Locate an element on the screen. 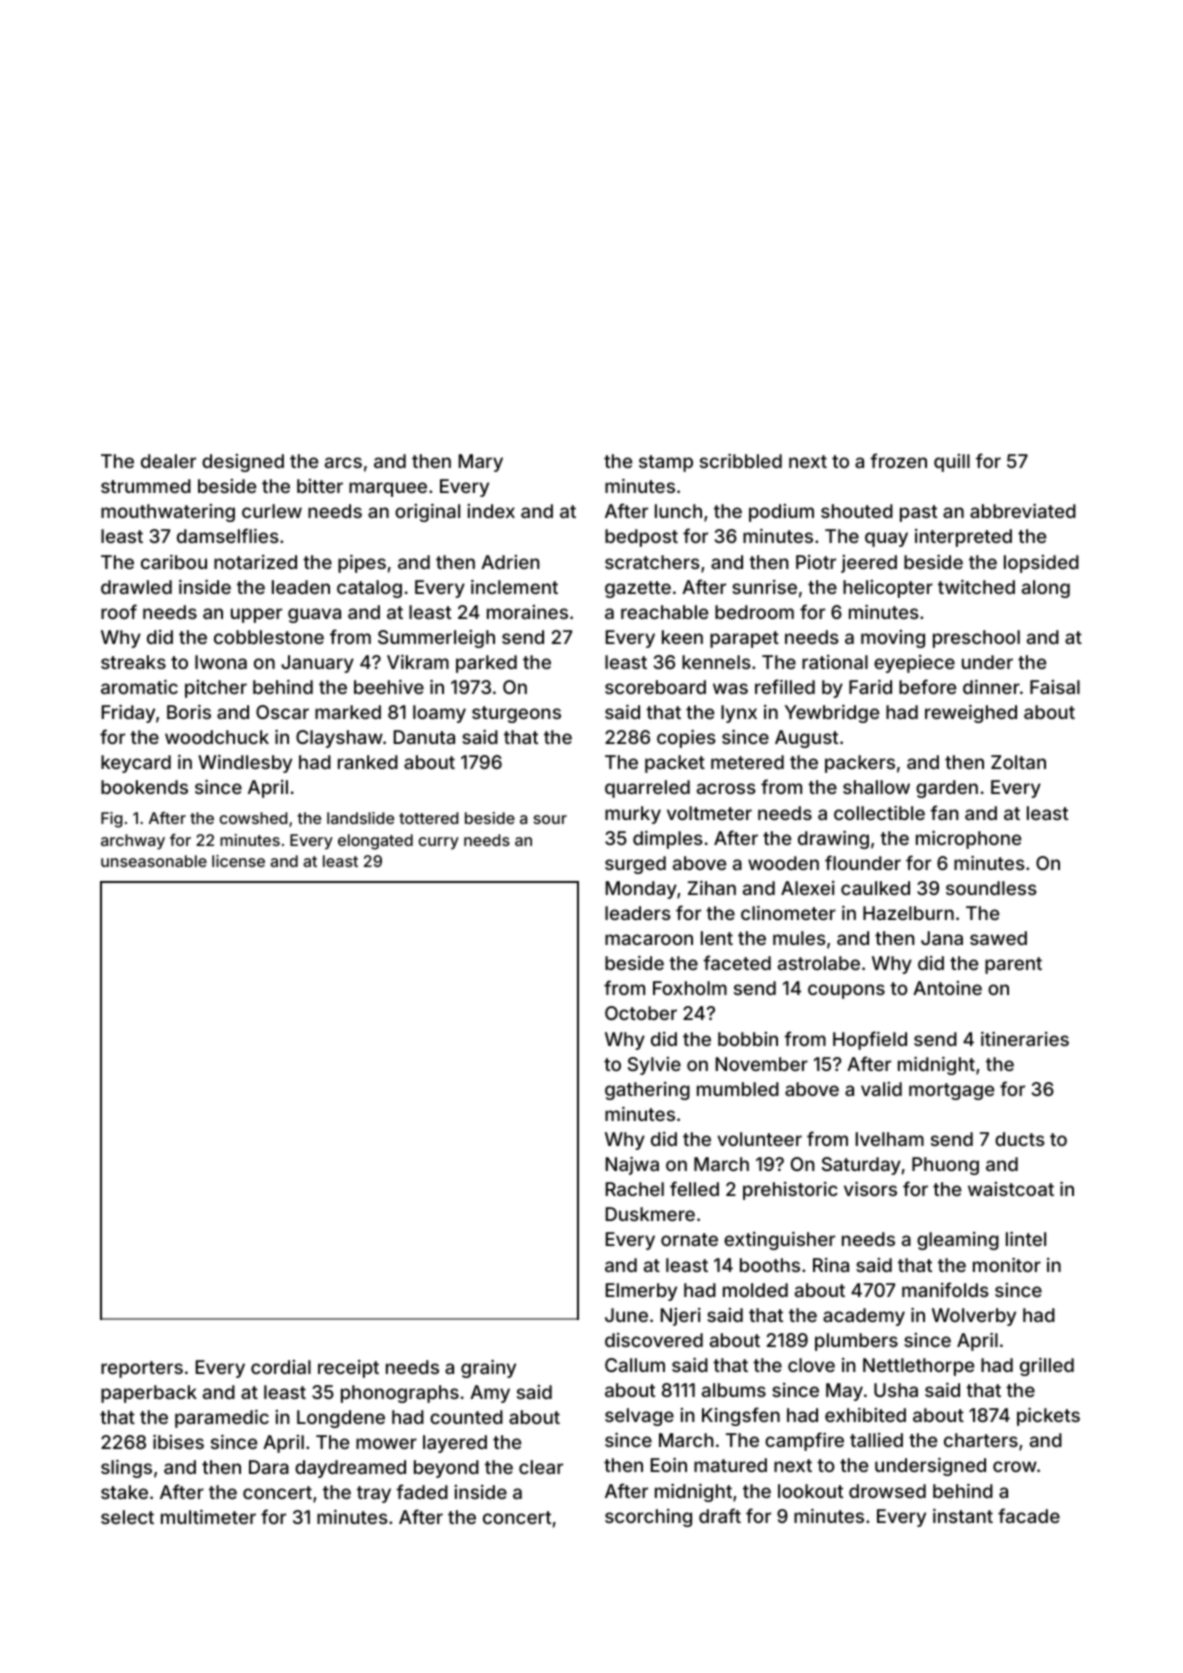 Image resolution: width=1183 pixels, height=1673 pixels. paperback is located at coordinates (149, 1394).
